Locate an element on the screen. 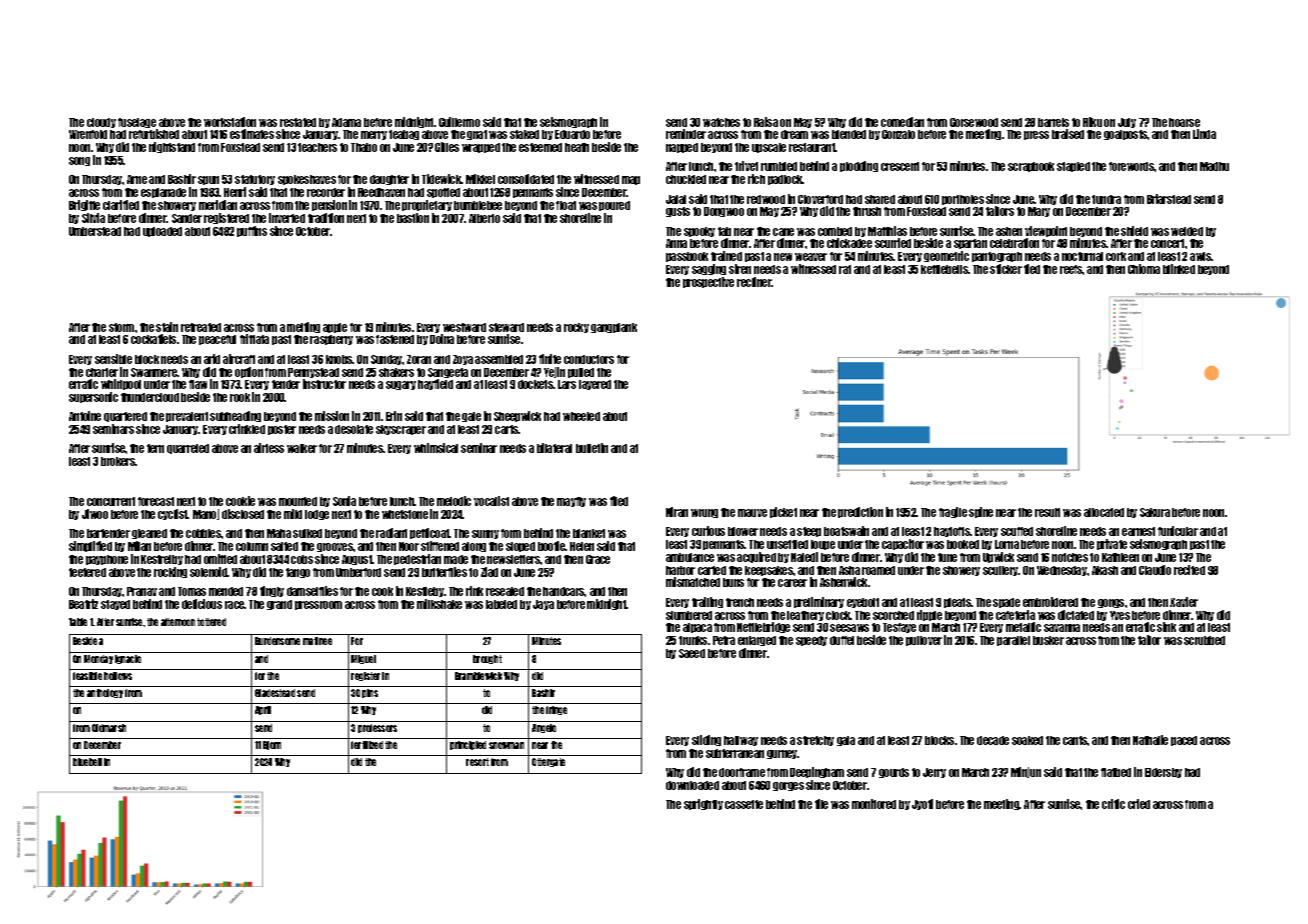 The image size is (1308, 924). Sakura is located at coordinates (1155, 512).
